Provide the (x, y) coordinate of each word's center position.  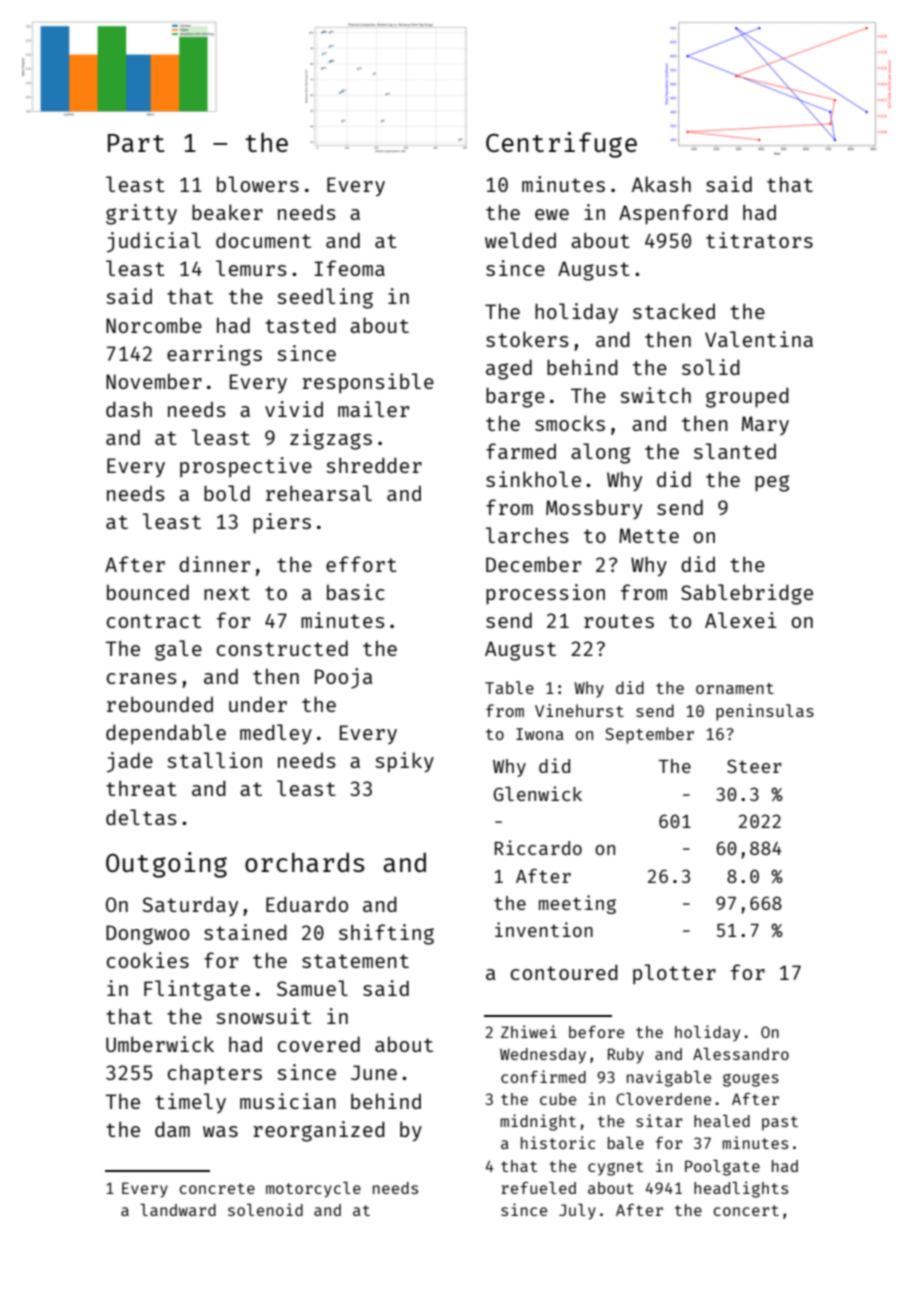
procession (545, 594)
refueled (538, 1188)
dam (172, 1129)
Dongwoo (147, 935)
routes (619, 621)
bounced (148, 592)
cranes (142, 678)
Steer (754, 766)
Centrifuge (561, 145)
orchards (305, 862)
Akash (661, 184)
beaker (227, 212)
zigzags (331, 439)
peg (772, 483)
